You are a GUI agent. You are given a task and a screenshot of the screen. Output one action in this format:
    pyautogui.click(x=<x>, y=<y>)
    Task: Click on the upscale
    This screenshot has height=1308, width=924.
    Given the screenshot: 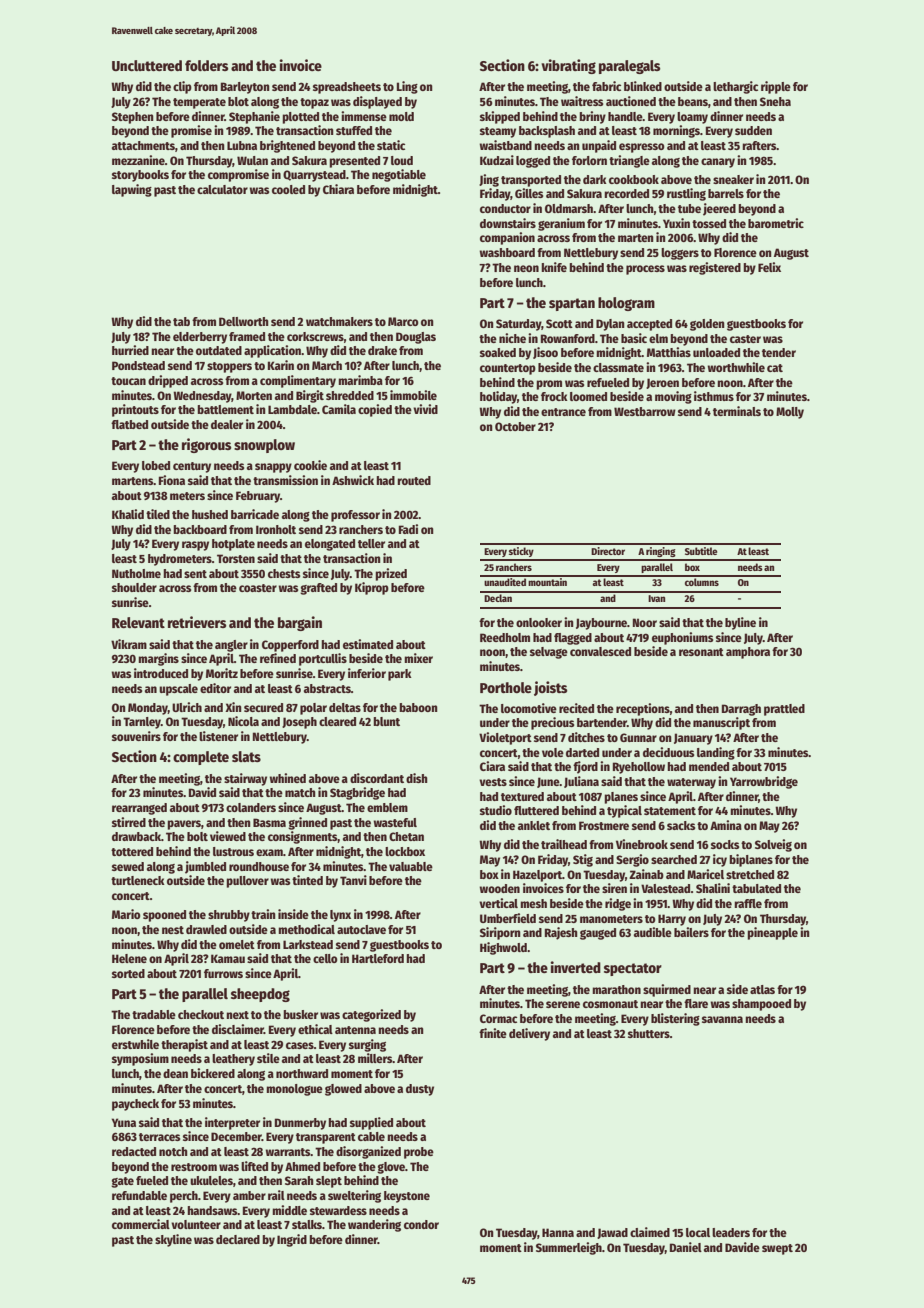 What is the action you would take?
    pyautogui.click(x=178, y=690)
